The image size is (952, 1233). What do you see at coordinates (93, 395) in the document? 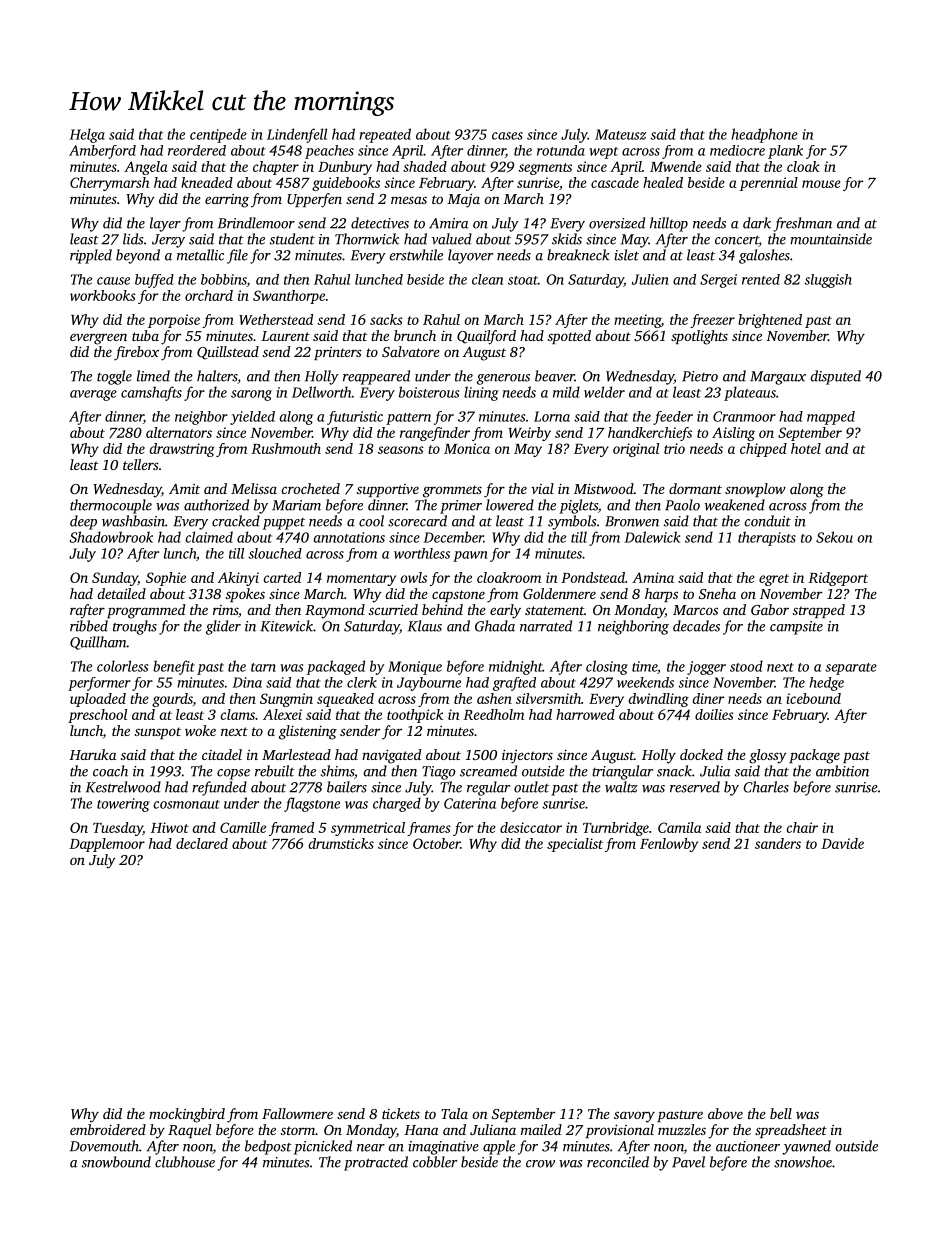
I see `average` at bounding box center [93, 395].
